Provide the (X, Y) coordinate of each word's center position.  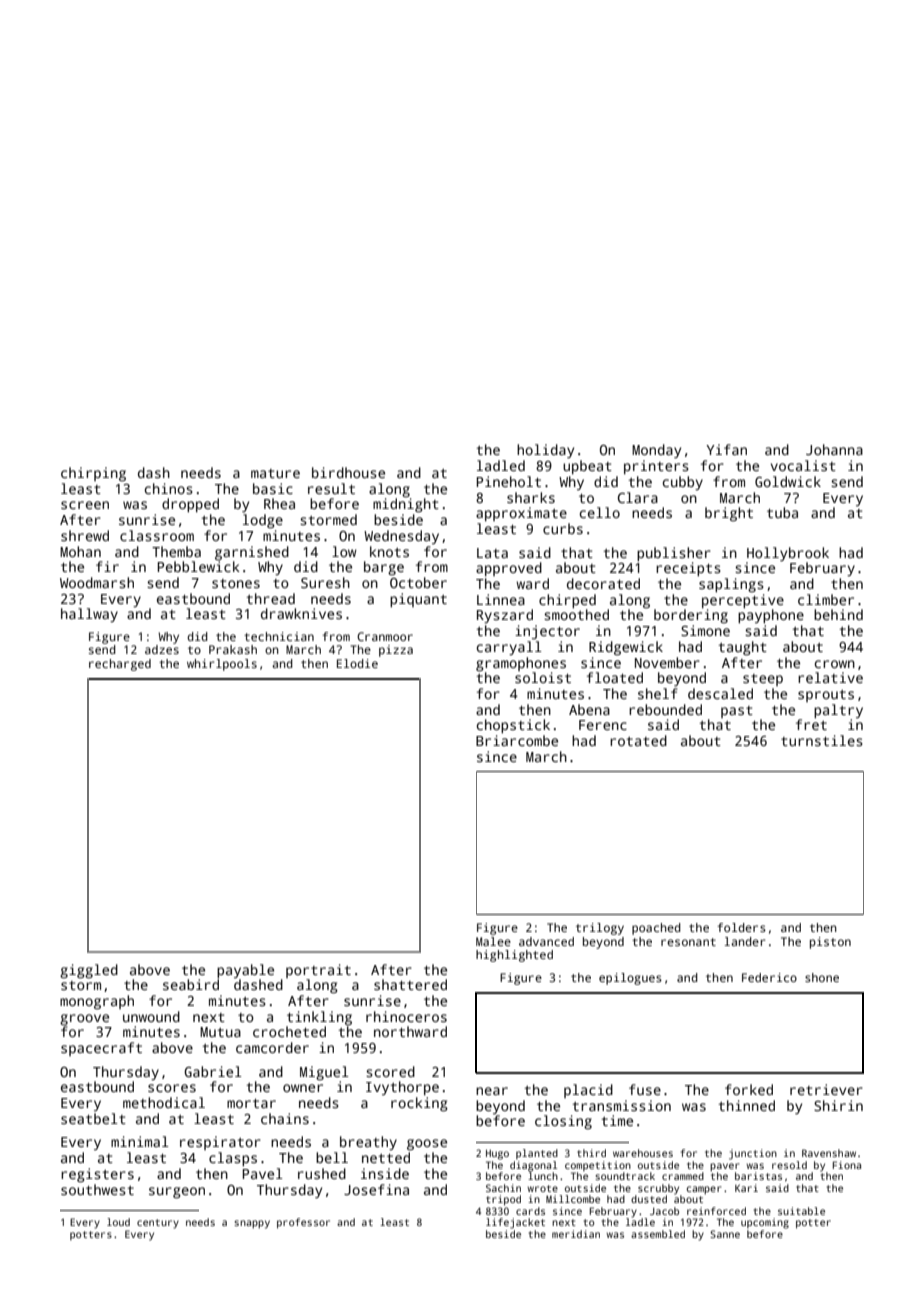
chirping (93, 474)
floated (615, 677)
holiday (545, 451)
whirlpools (222, 665)
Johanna (834, 449)
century (158, 1224)
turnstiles (822, 740)
